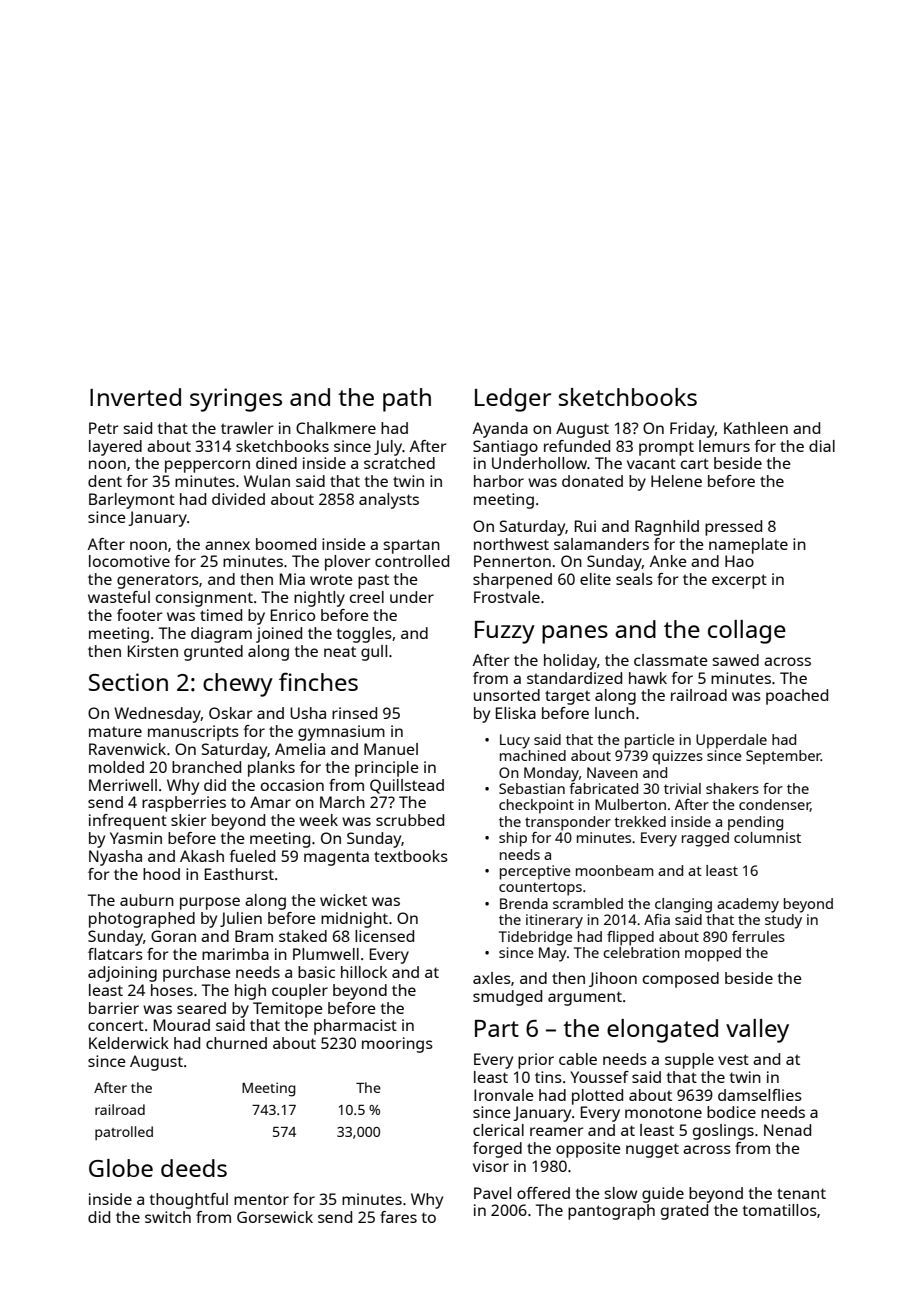 This page has width=924, height=1308. Describe the element at coordinates (135, 397) in the page. I see `Inverted` at that location.
